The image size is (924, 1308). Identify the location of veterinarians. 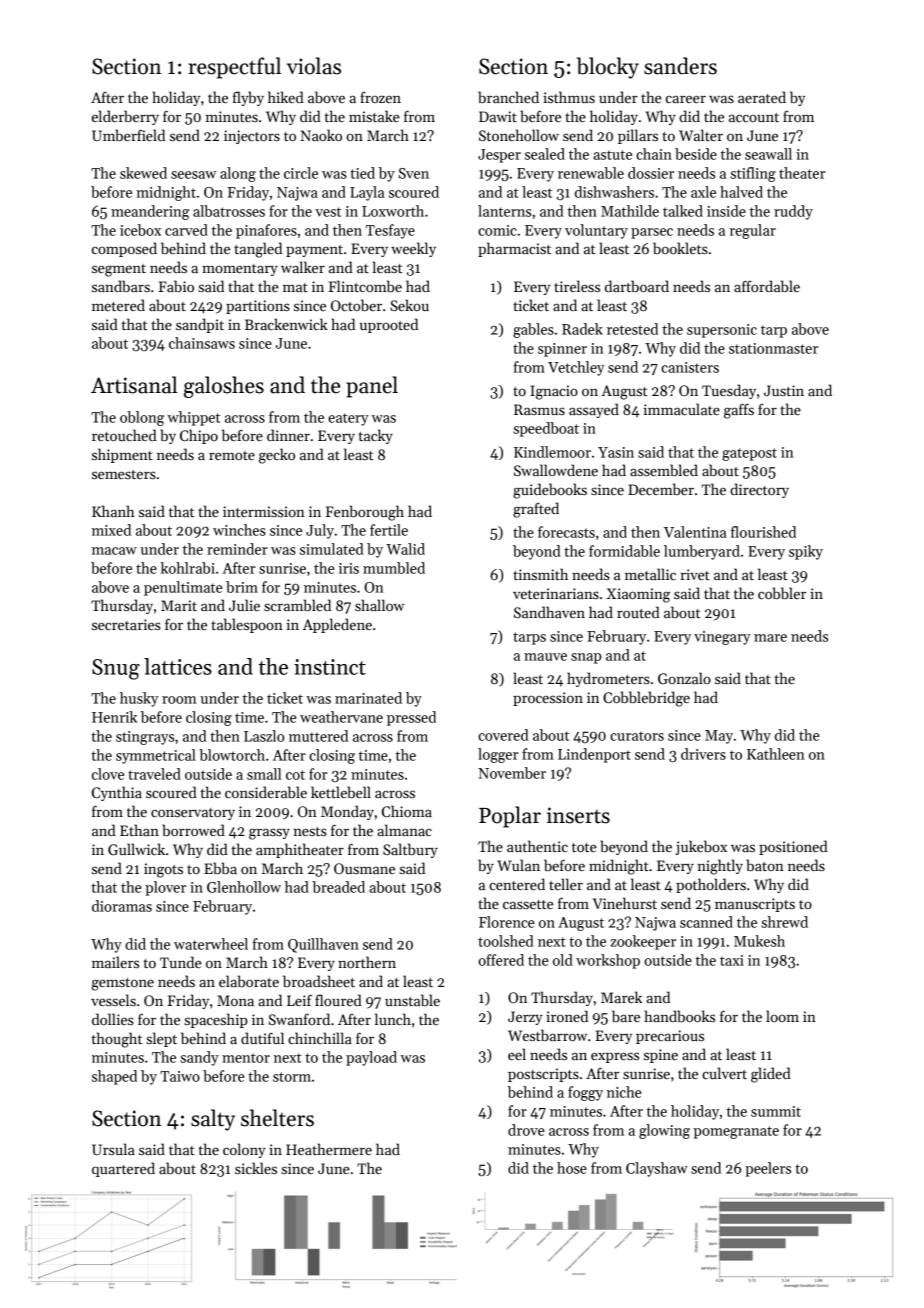
(556, 593).
